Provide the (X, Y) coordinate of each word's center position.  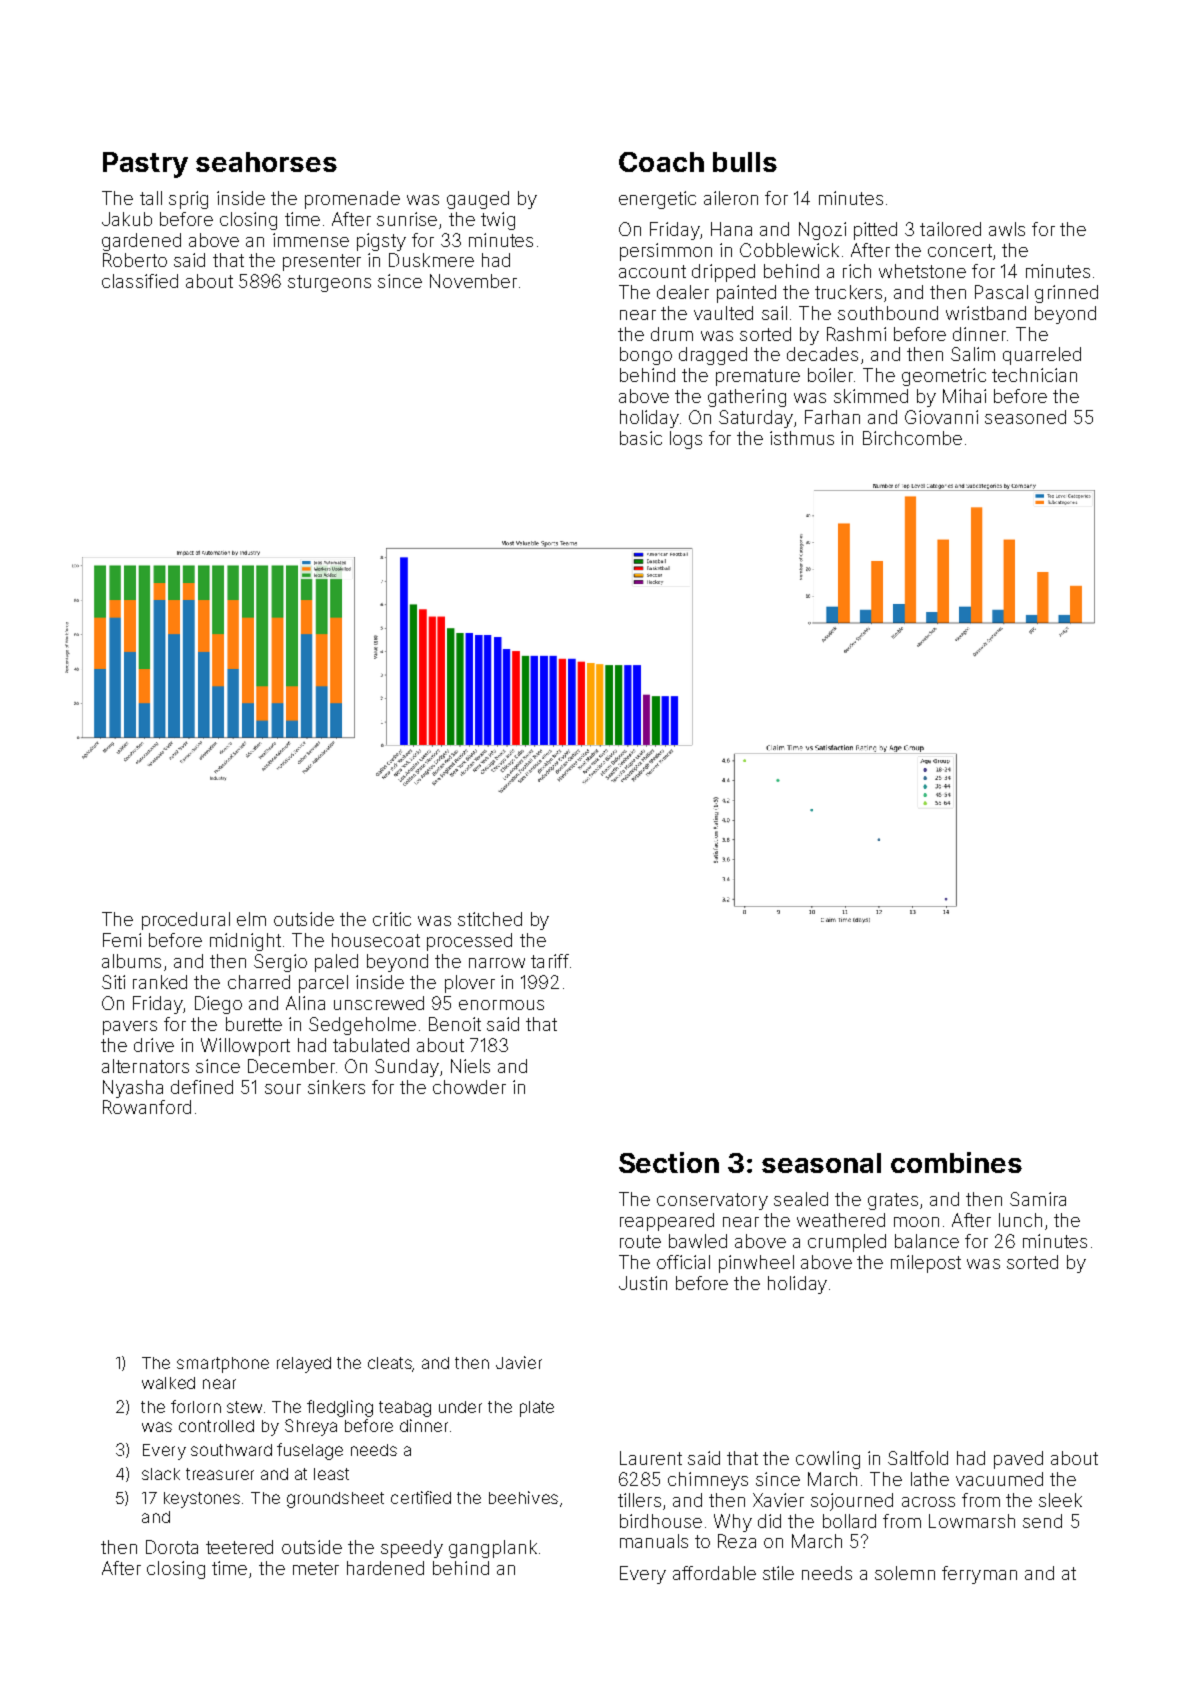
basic (641, 438)
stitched (490, 919)
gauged (478, 200)
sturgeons (329, 283)
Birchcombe (912, 438)
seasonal (821, 1163)
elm (251, 919)
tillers (639, 1500)
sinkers (336, 1087)
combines (956, 1162)
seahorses (266, 162)
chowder (469, 1087)
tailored (950, 229)
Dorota (172, 1547)
